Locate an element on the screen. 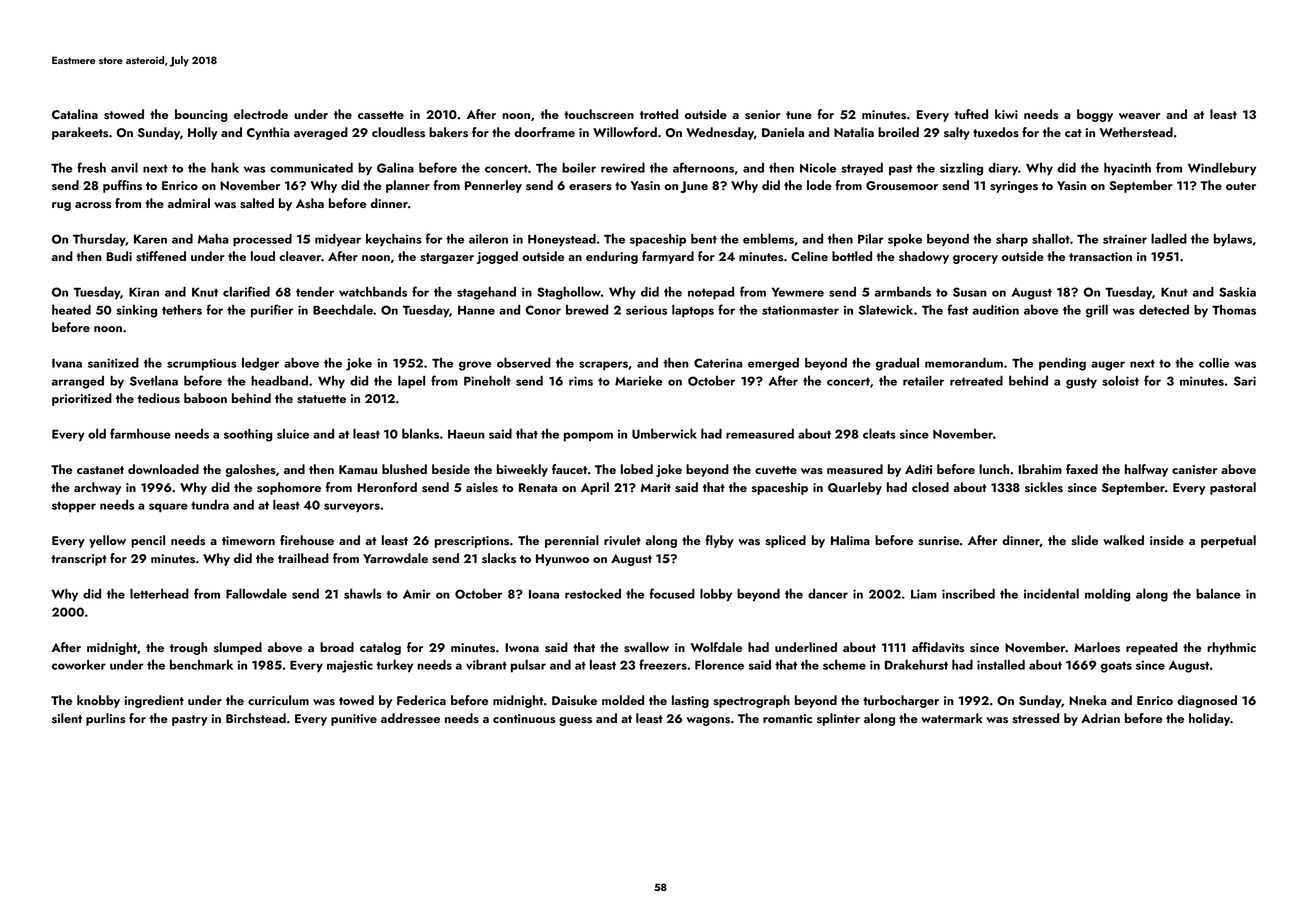 This screenshot has height=924, width=1308. headband is located at coordinates (279, 381).
